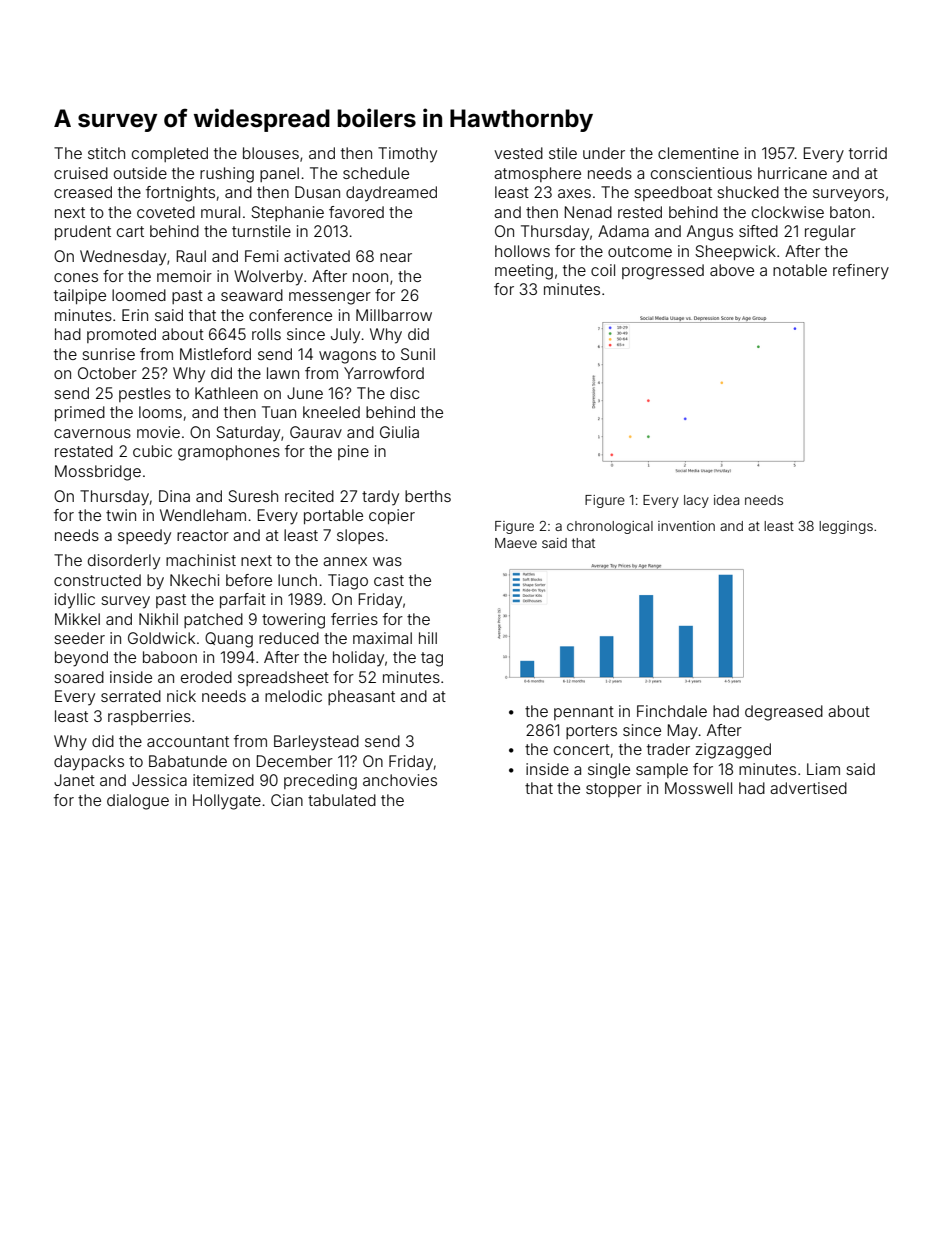  Describe the element at coordinates (353, 452) in the screenshot. I see `pine` at that location.
